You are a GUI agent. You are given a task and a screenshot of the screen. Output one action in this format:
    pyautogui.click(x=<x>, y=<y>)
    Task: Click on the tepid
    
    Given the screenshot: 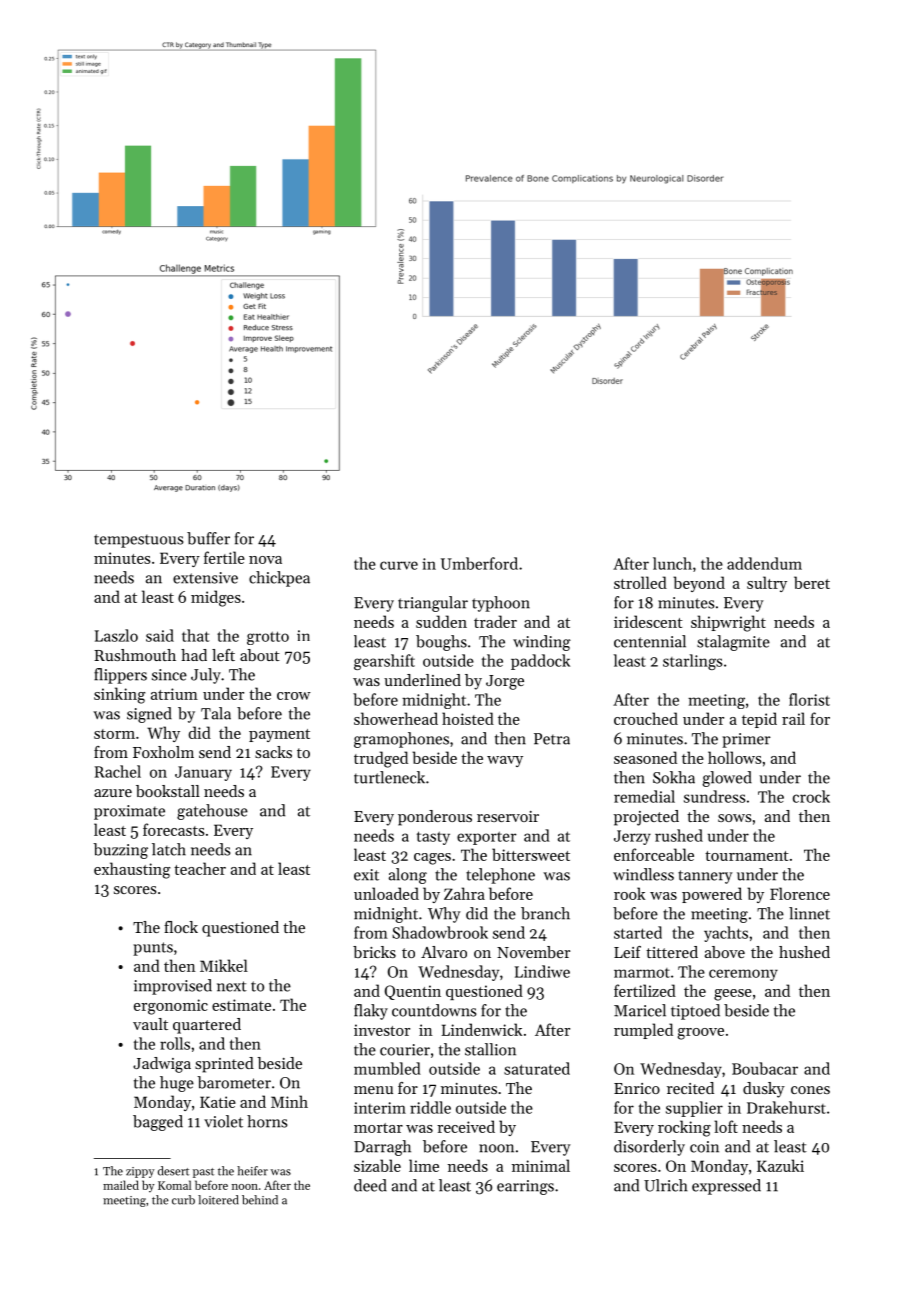 What is the action you would take?
    pyautogui.click(x=759, y=720)
